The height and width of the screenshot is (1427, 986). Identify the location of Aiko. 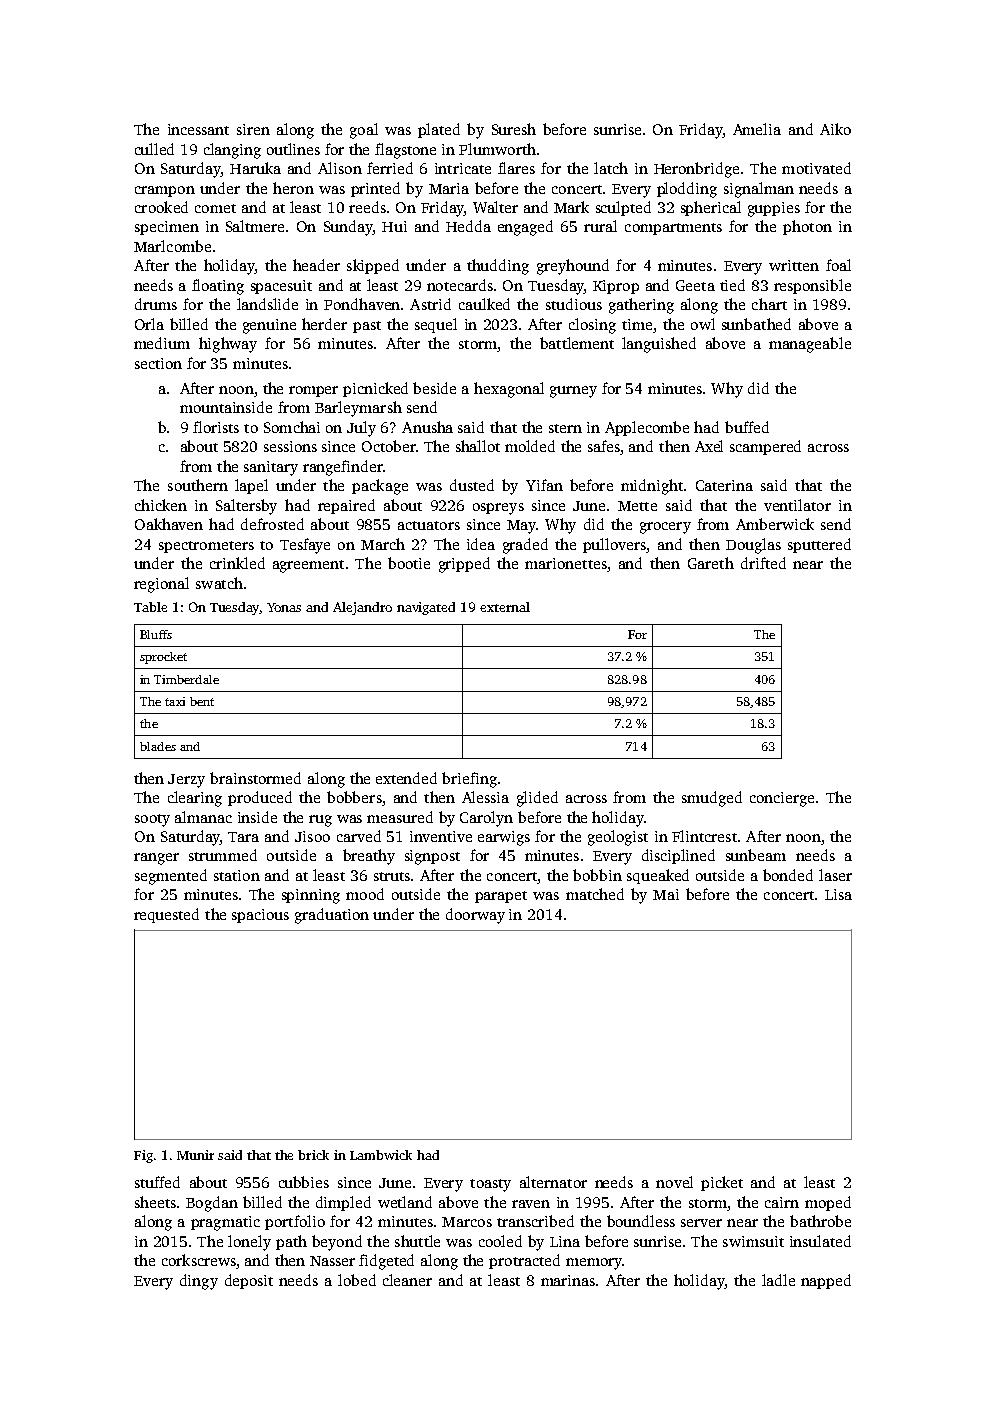
(835, 129).
